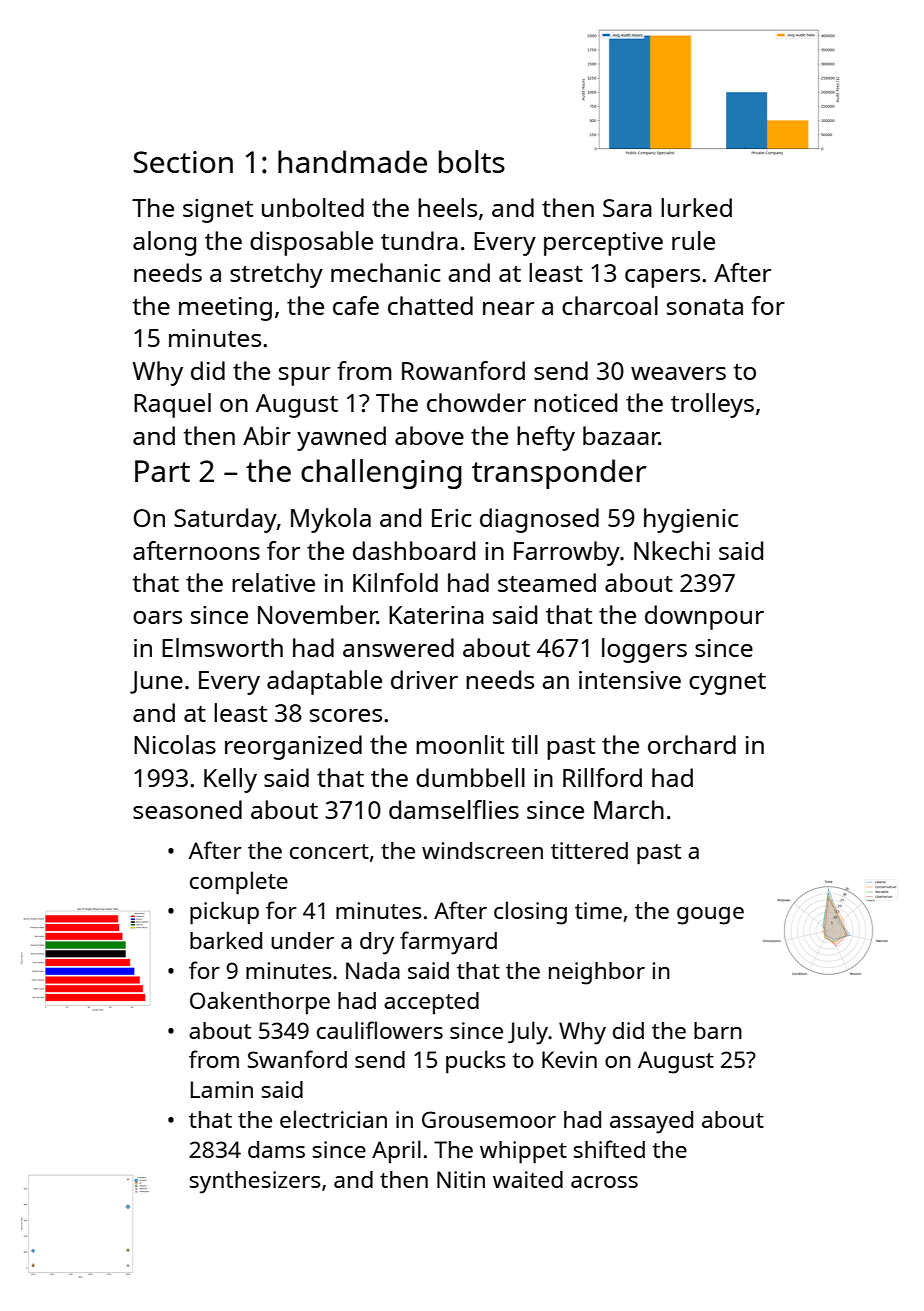  Describe the element at coordinates (692, 744) in the screenshot. I see `orchard` at that location.
